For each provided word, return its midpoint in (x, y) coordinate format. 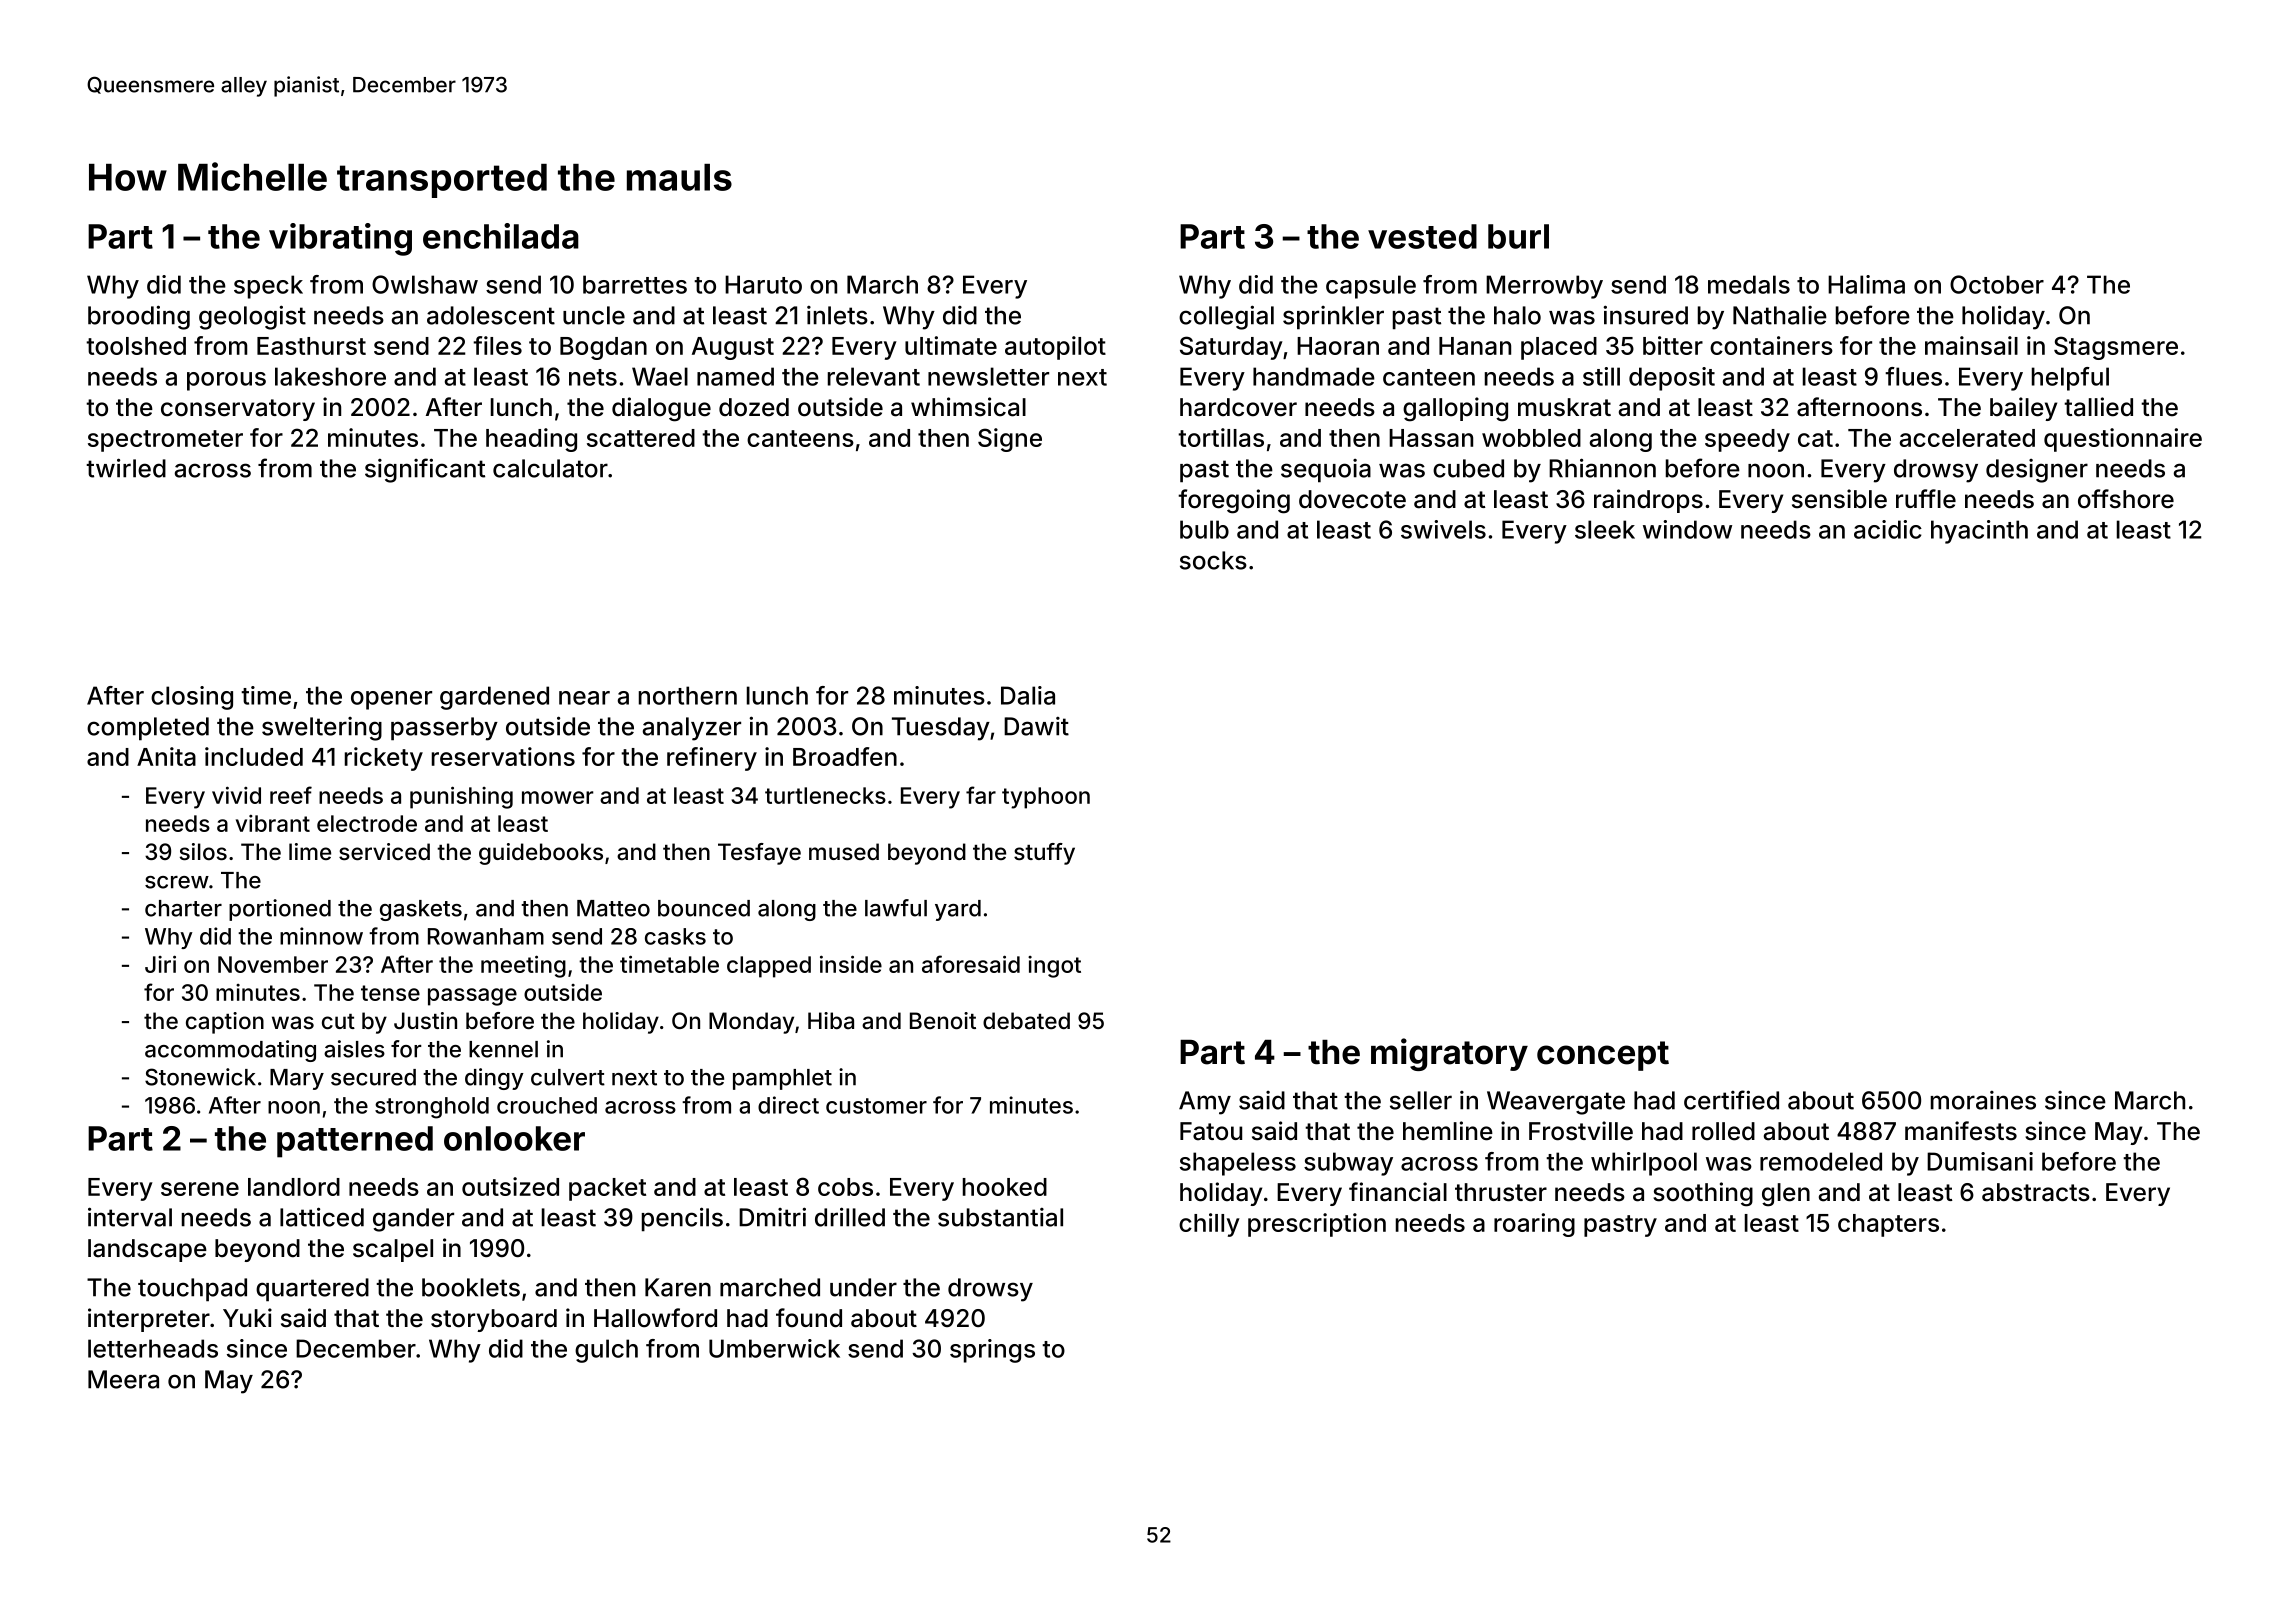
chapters (1888, 1225)
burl (1518, 236)
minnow (321, 936)
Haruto (763, 284)
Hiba (831, 1021)
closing (192, 698)
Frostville (1581, 1131)
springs (992, 1351)
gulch (606, 1351)
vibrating (340, 239)
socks (1213, 560)
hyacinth (1979, 532)
